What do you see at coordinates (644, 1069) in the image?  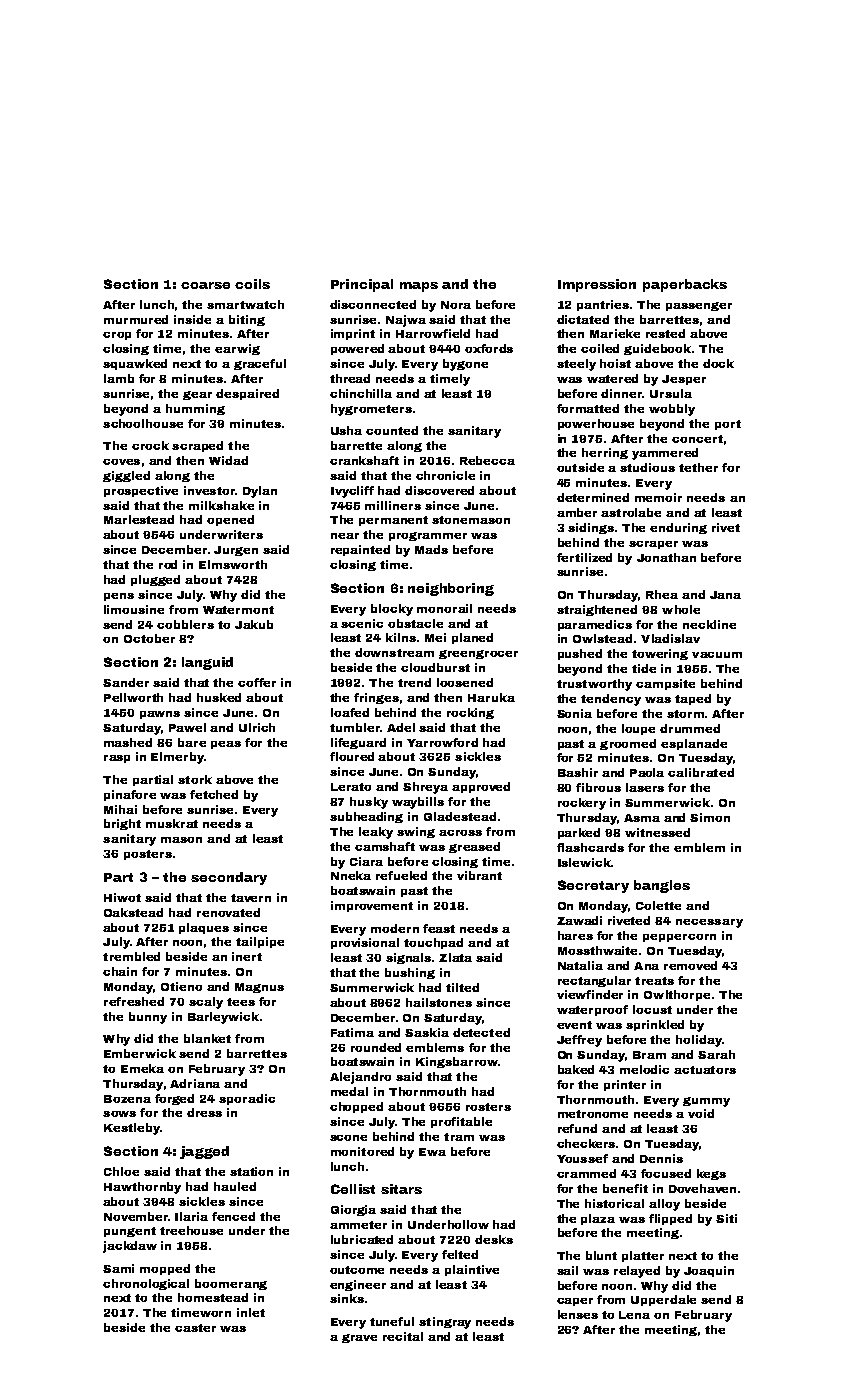 I see `melodic` at bounding box center [644, 1069].
